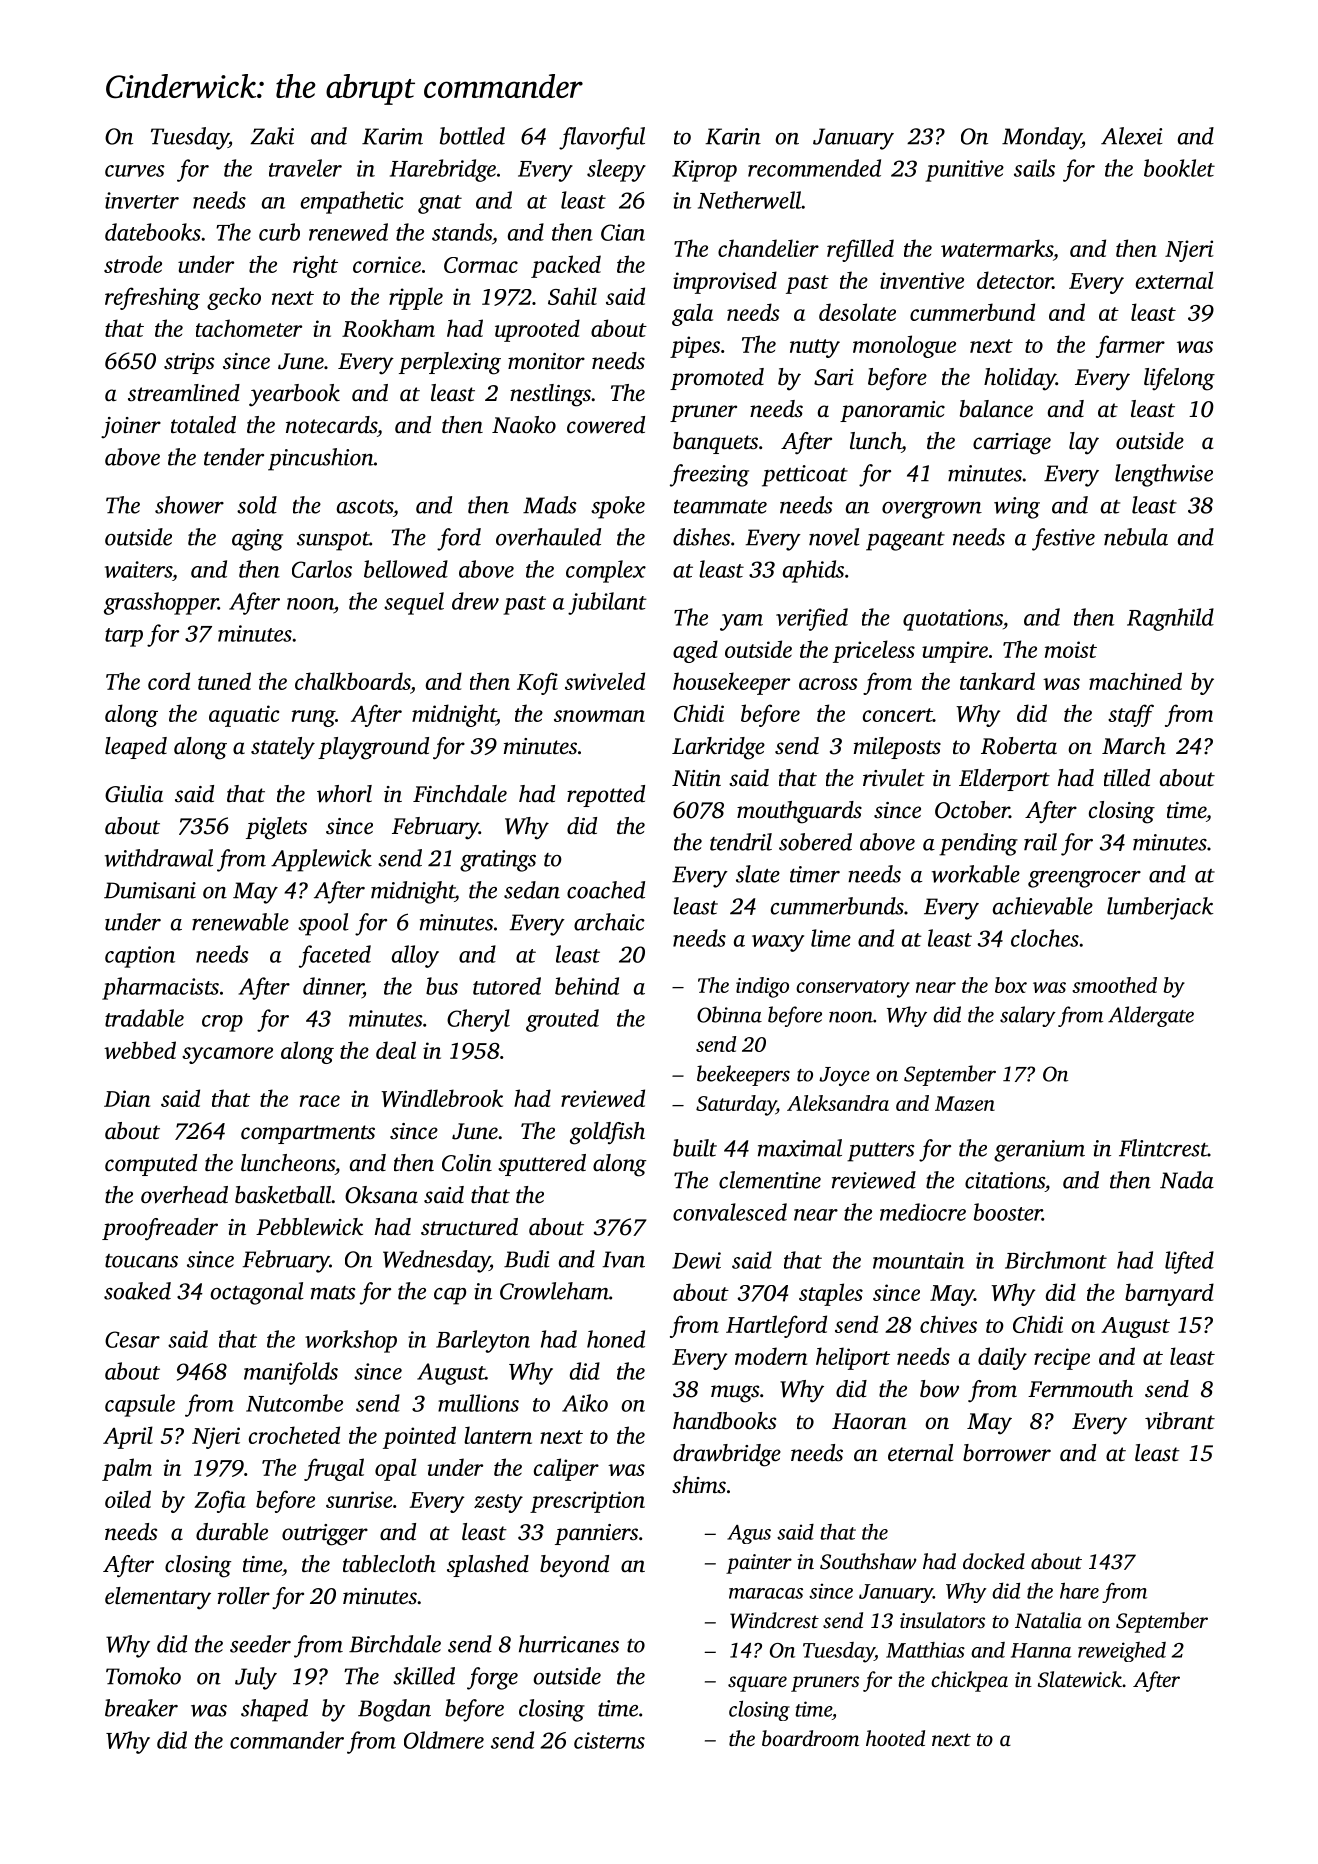 The image size is (1318, 1864). I want to click on Nada, so click(1187, 1180).
